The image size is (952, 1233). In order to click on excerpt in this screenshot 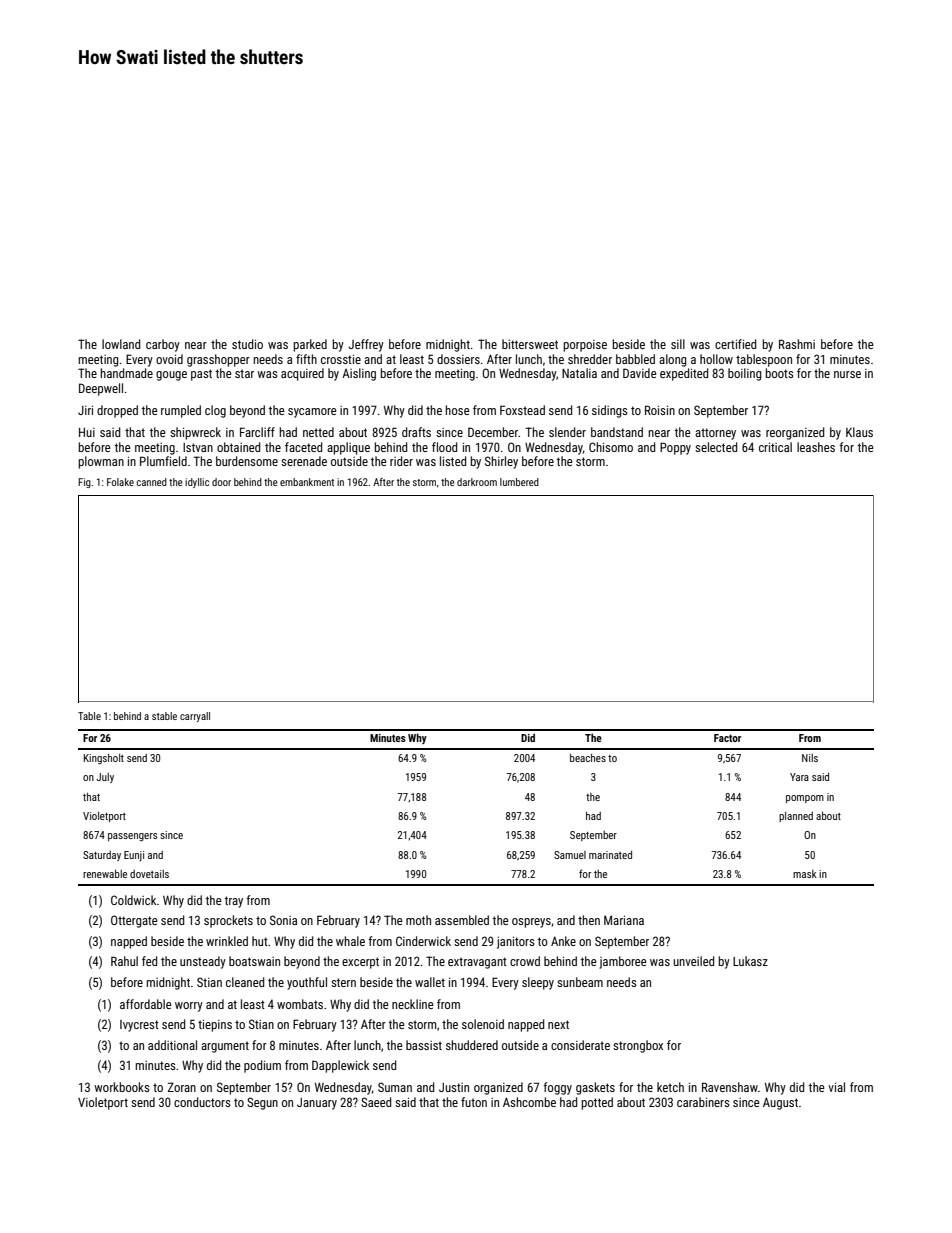, I will do `click(360, 963)`.
